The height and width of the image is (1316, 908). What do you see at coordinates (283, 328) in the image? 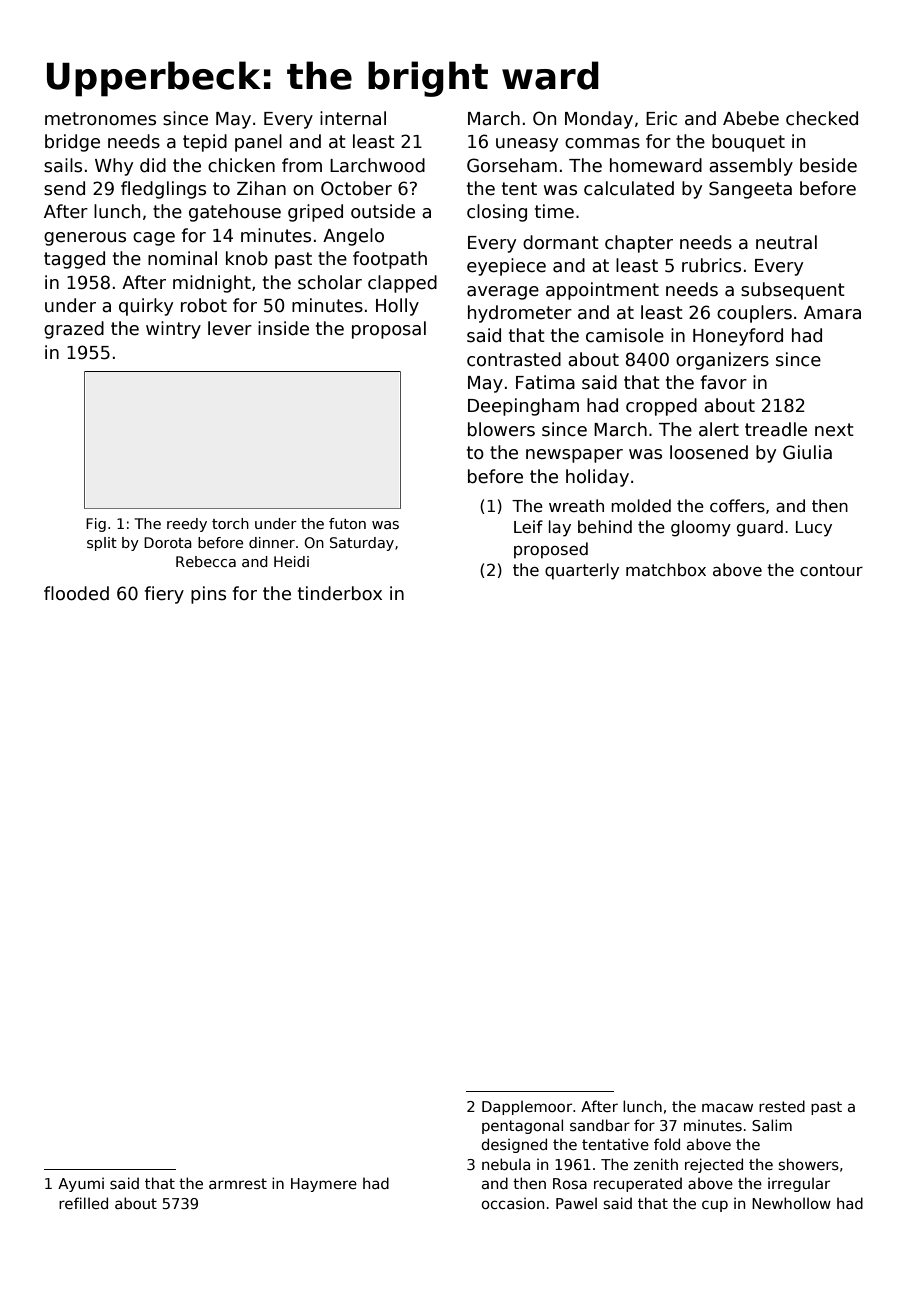
I see `inside` at bounding box center [283, 328].
